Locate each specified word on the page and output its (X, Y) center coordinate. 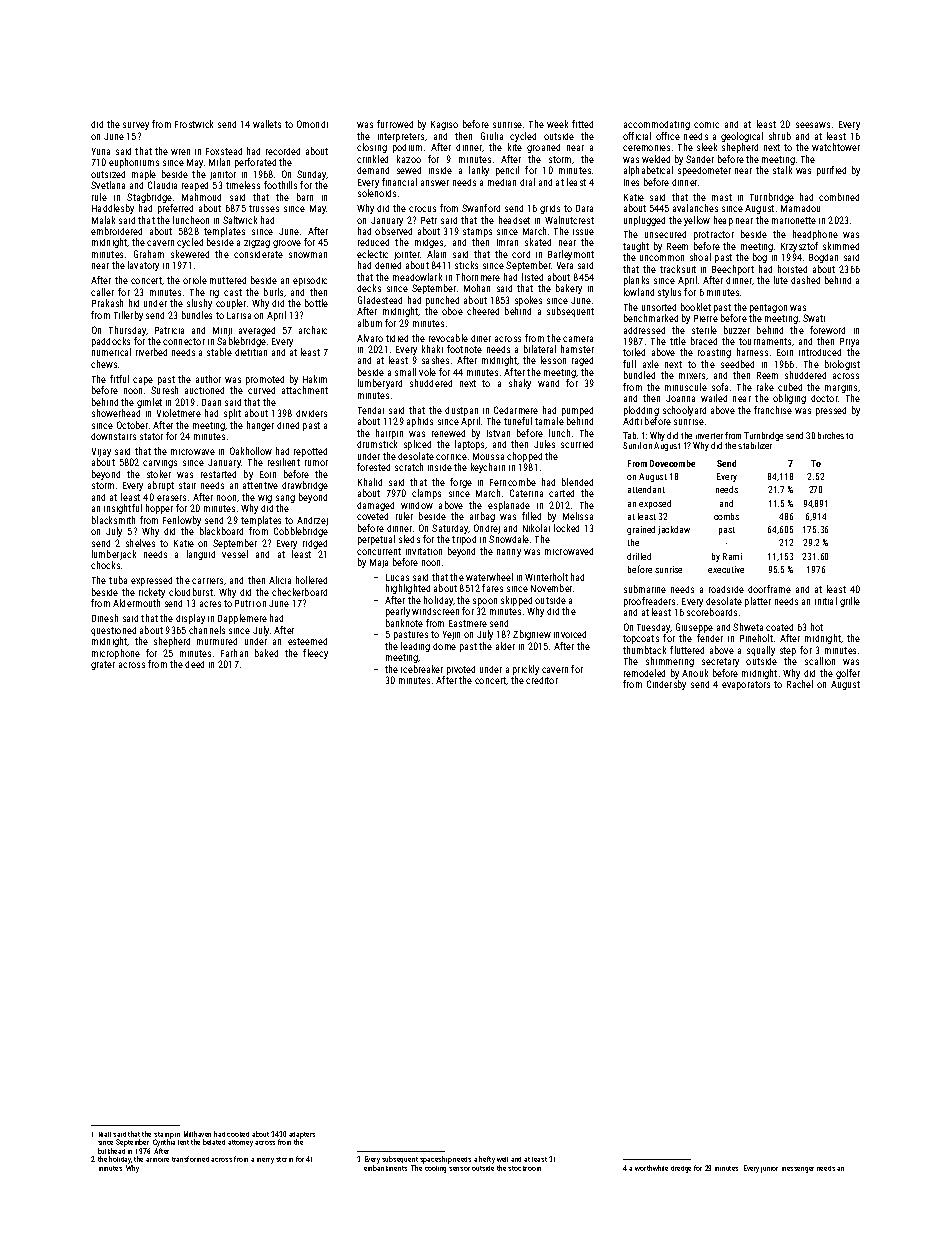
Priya (849, 342)
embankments (385, 1168)
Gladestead (380, 300)
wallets (267, 124)
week (557, 124)
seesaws (813, 125)
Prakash (107, 303)
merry (265, 1161)
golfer (848, 674)
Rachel (800, 684)
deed (194, 664)
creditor (542, 680)
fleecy (315, 654)
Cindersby (666, 685)
